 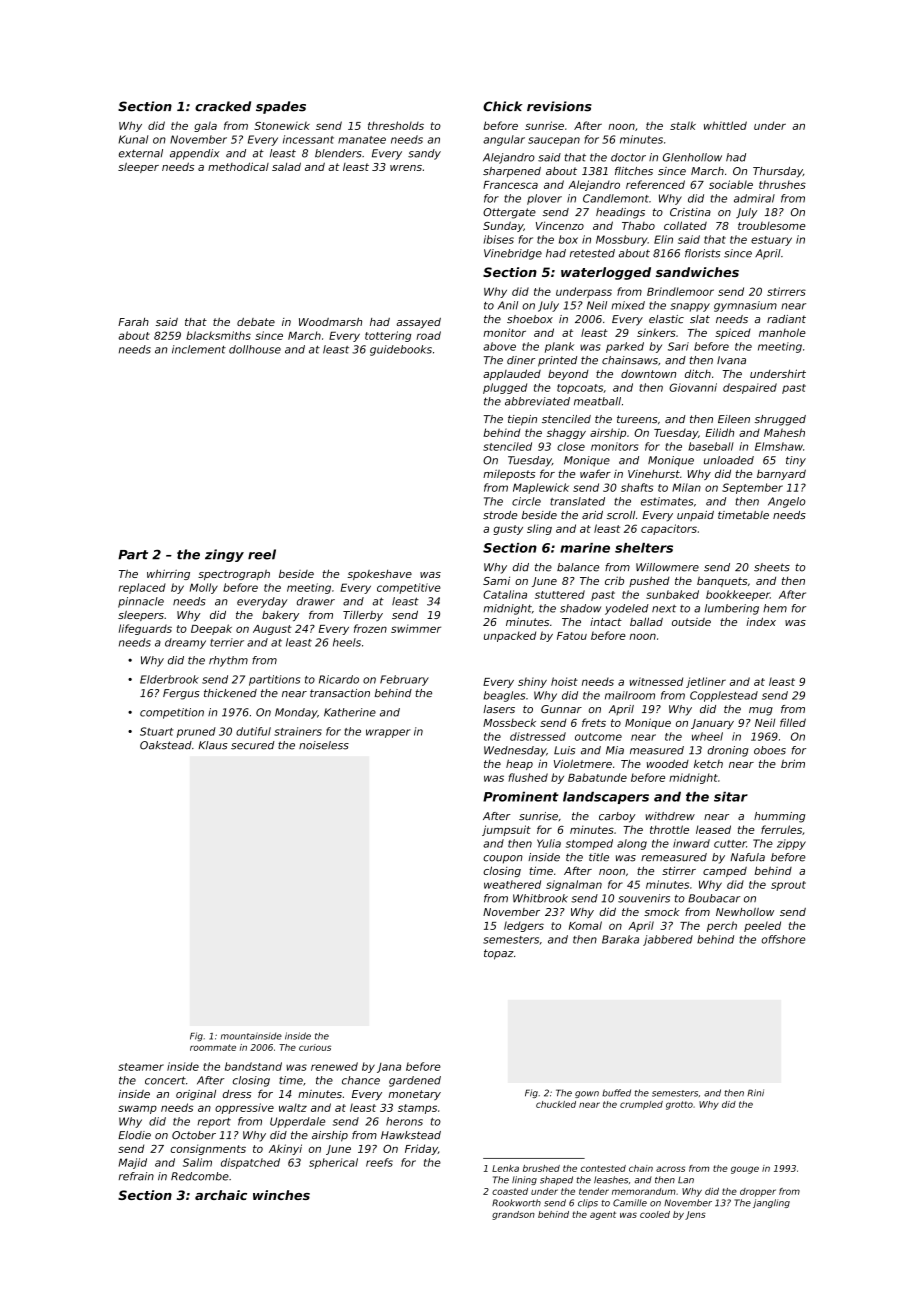 What do you see at coordinates (221, 1195) in the document?
I see `archaic` at bounding box center [221, 1195].
